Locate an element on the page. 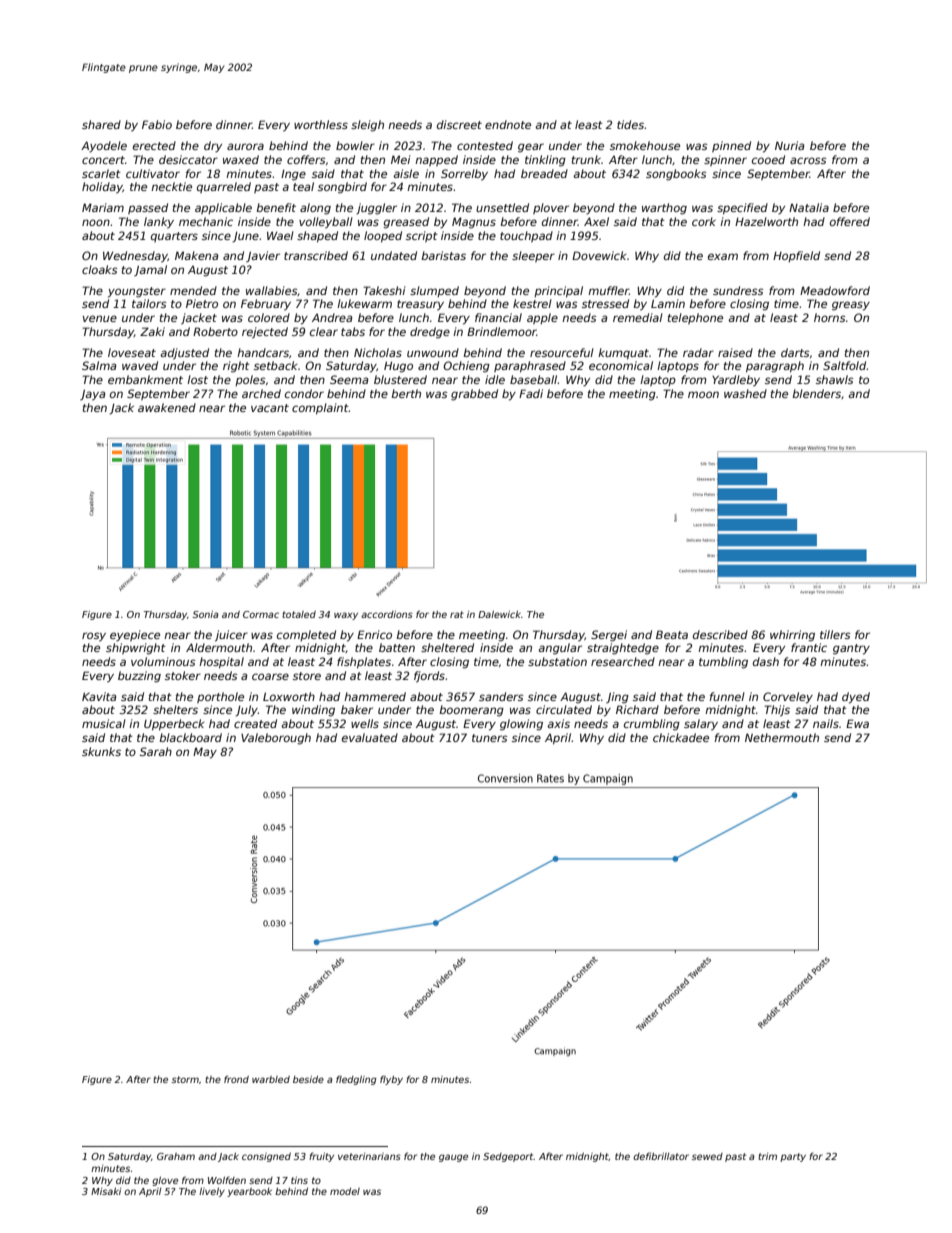 This image has width=952, height=1233. discreet is located at coordinates (459, 124).
